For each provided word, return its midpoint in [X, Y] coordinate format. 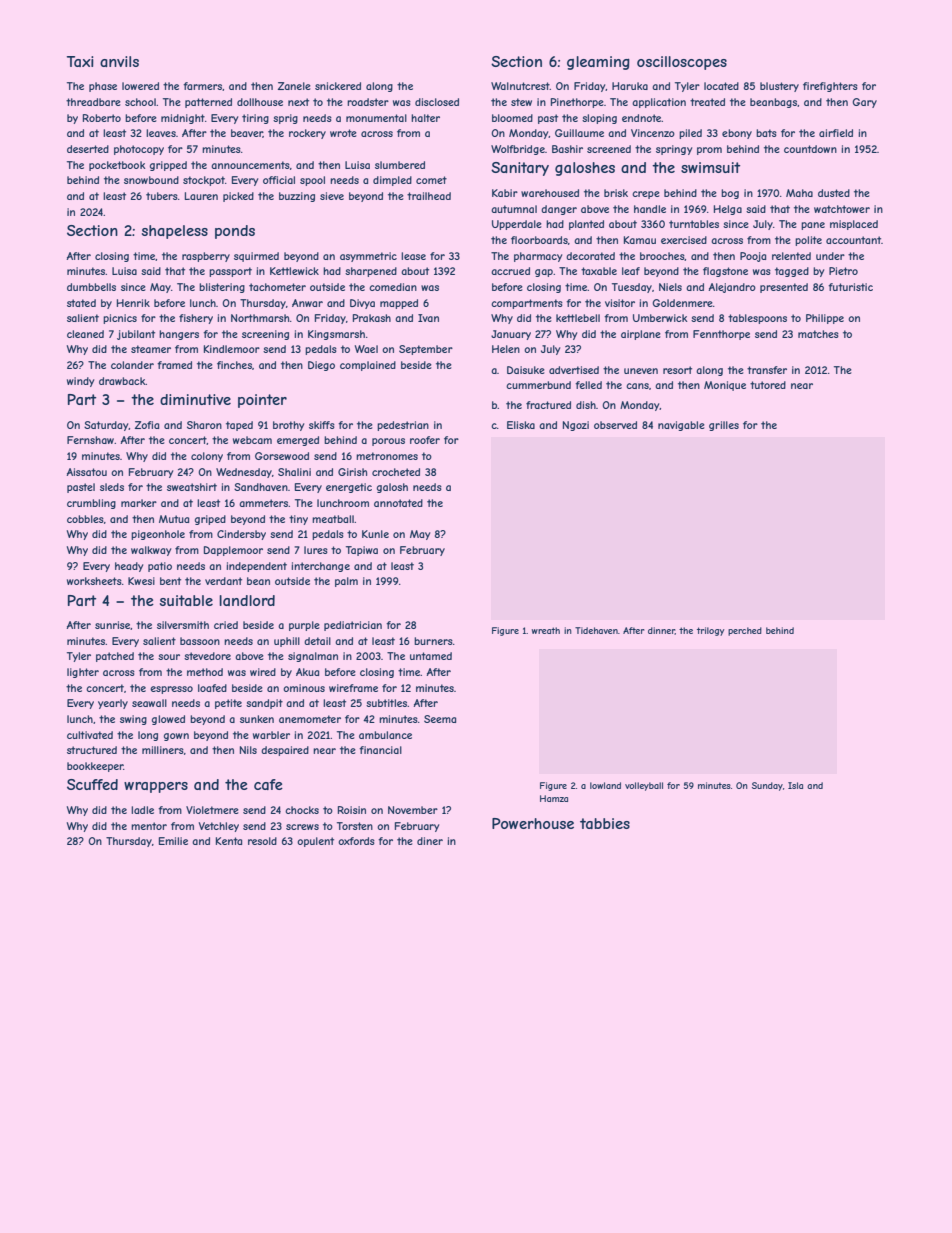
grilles [724, 426]
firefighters [830, 87]
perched [745, 631]
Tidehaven [596, 630]
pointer [262, 401]
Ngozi [576, 426]
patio [160, 567]
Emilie [173, 841]
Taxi [80, 61]
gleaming [598, 63]
